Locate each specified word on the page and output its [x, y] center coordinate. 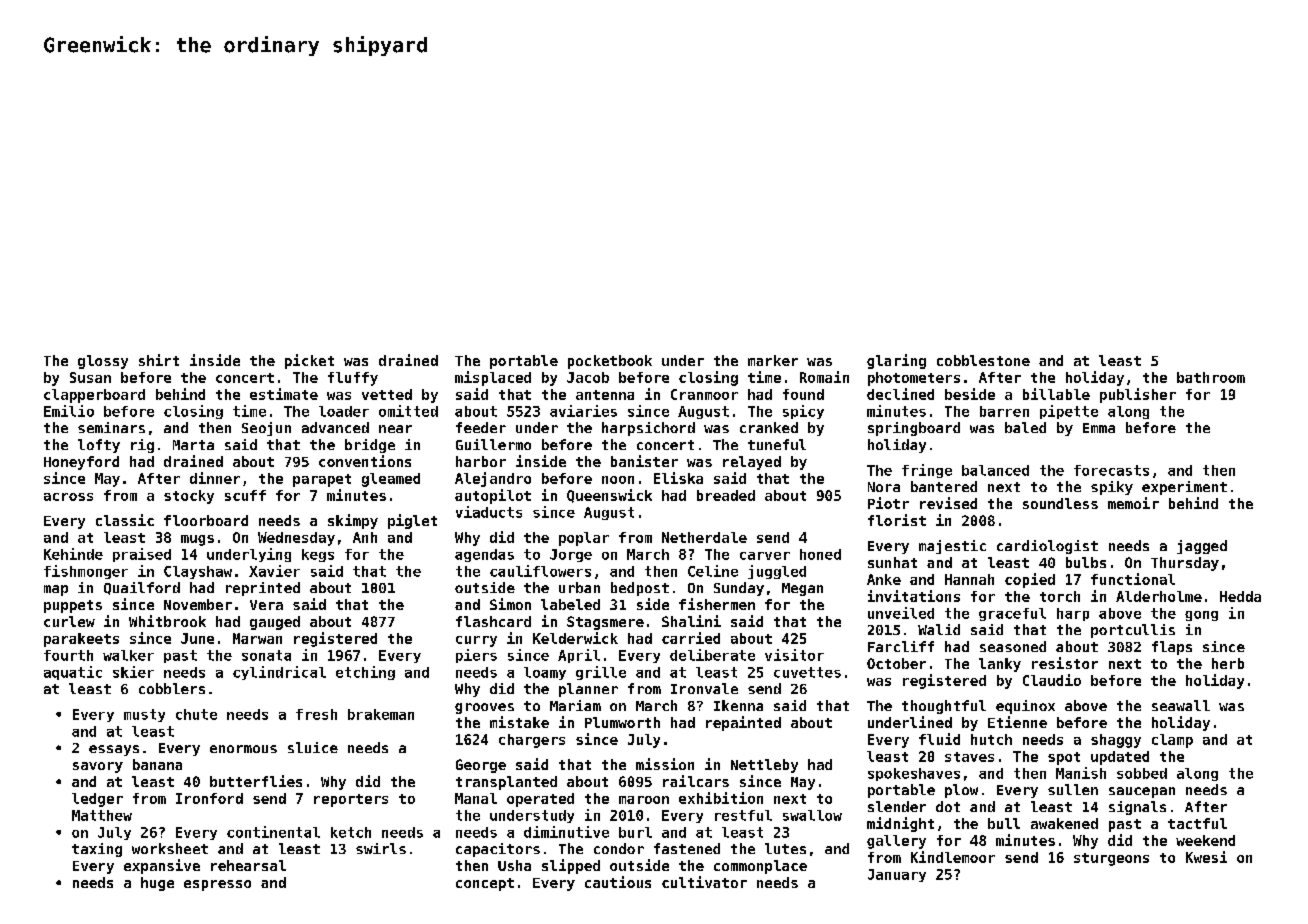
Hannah [969, 579]
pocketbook [610, 362]
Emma [1099, 428]
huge [157, 884]
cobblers [172, 688]
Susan [90, 377]
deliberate [712, 655]
